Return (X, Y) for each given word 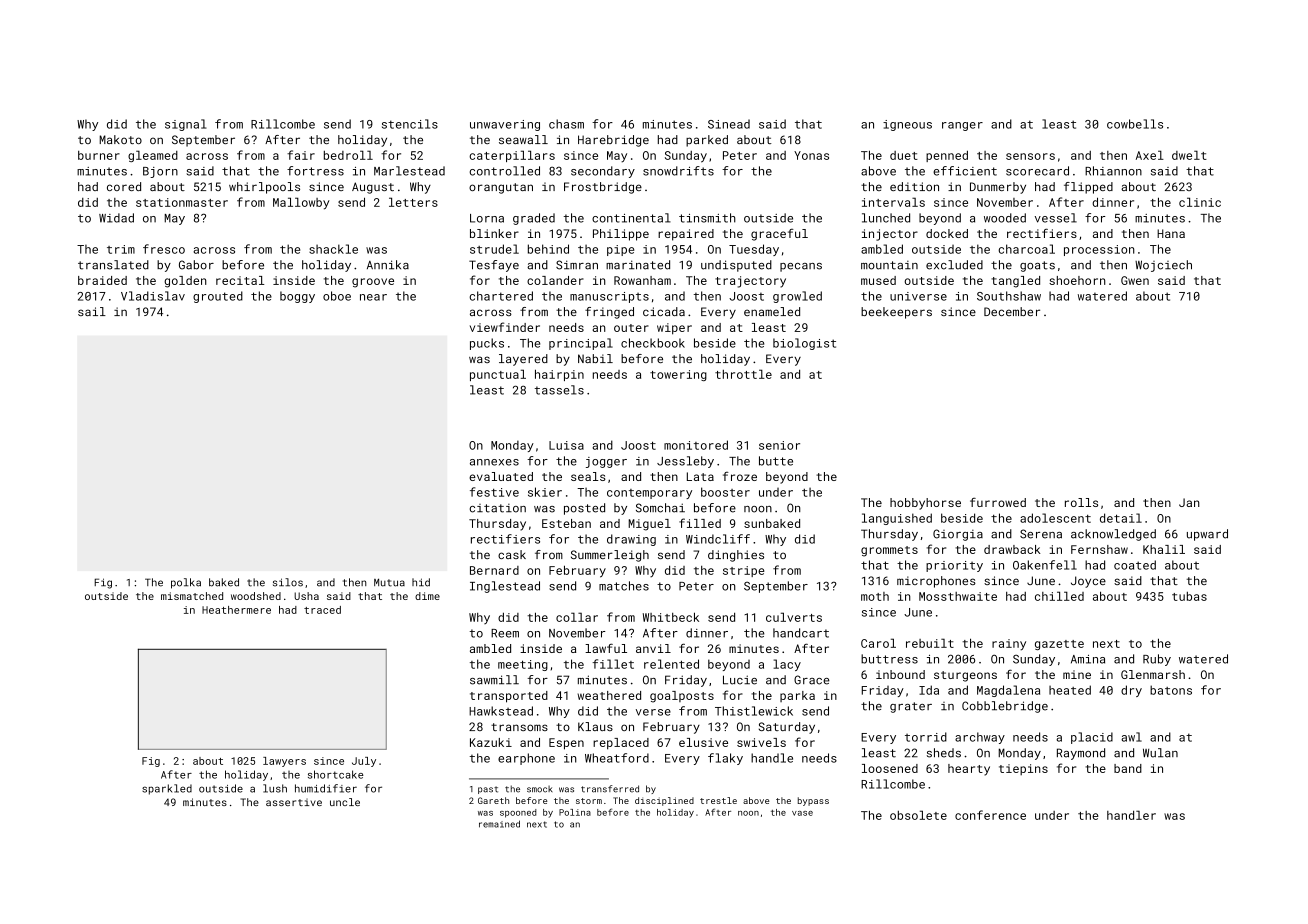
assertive (294, 802)
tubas (1189, 596)
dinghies (736, 556)
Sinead (729, 124)
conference (990, 815)
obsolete (918, 815)
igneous (907, 125)
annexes (494, 462)
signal (186, 125)
